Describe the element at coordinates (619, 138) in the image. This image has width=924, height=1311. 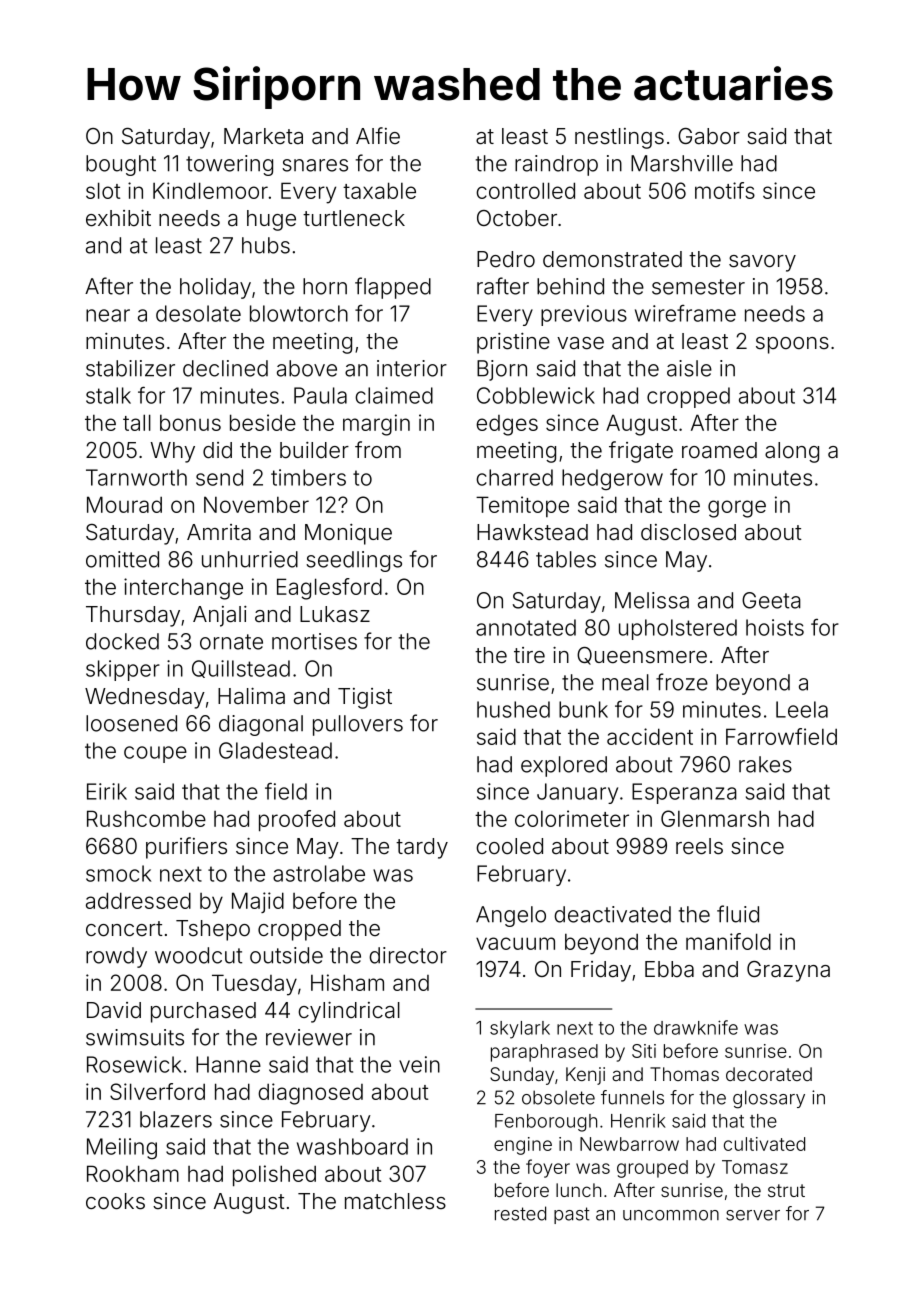
I see `nestlings` at that location.
